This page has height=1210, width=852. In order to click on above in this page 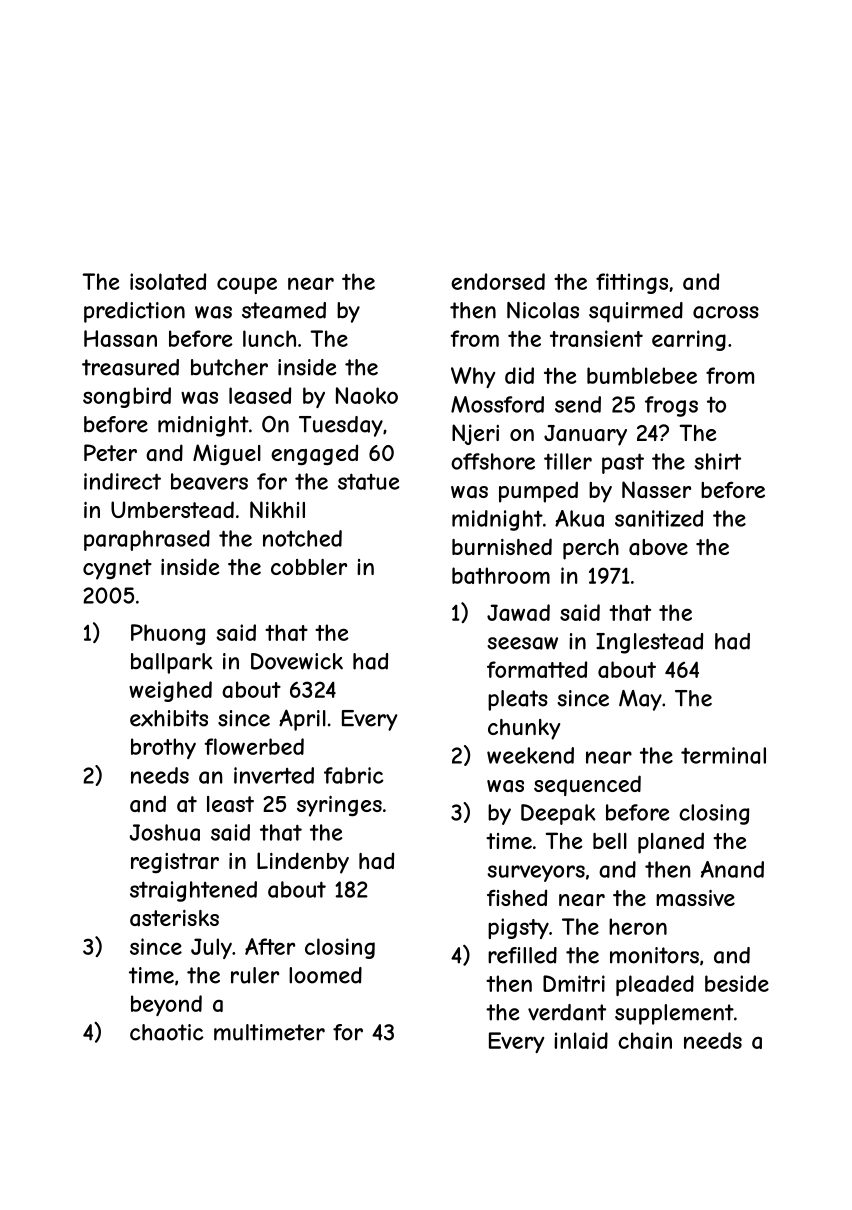, I will do `click(658, 547)`.
